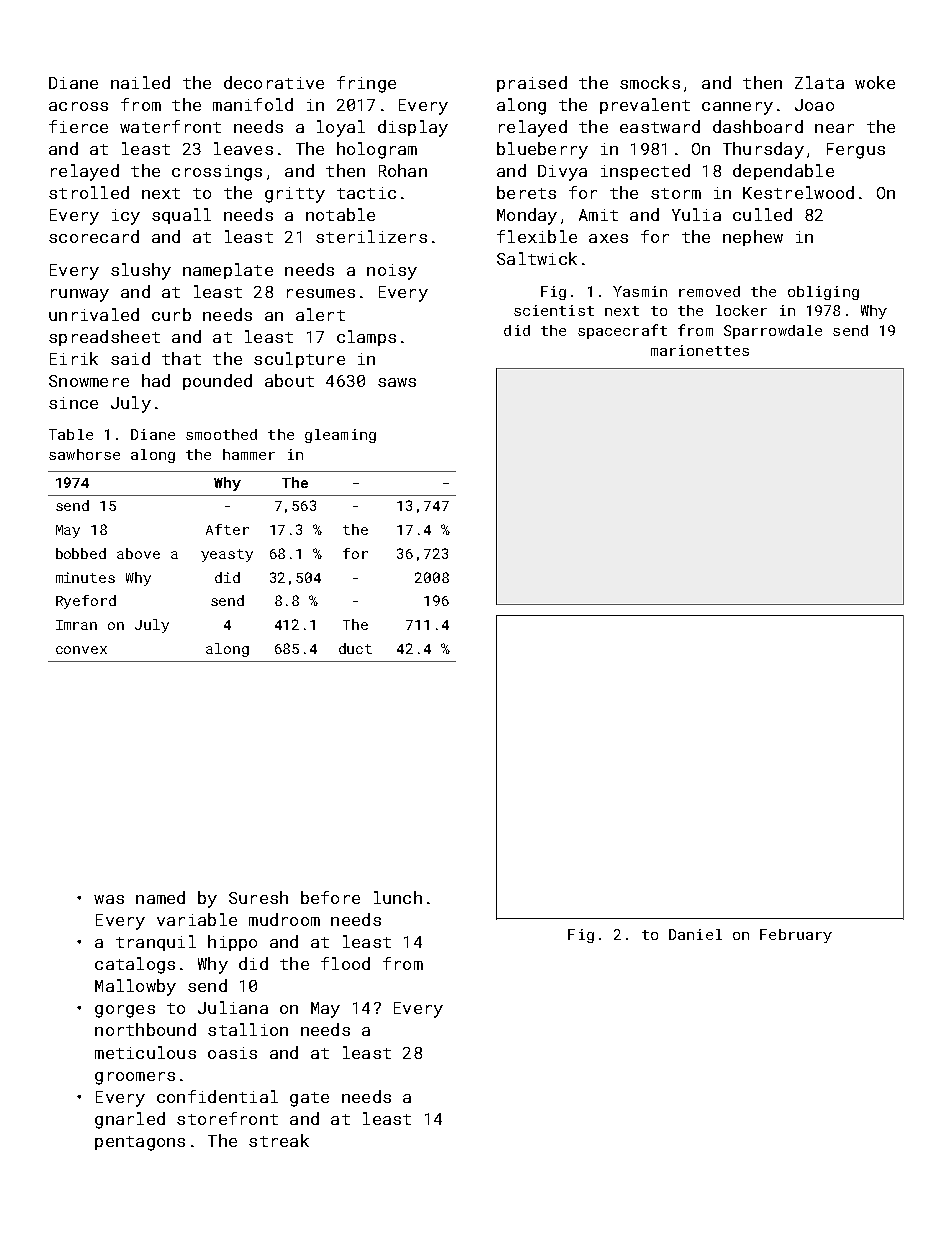 Image resolution: width=952 pixels, height=1233 pixels. Describe the element at coordinates (366, 84) in the screenshot. I see `fringe` at that location.
